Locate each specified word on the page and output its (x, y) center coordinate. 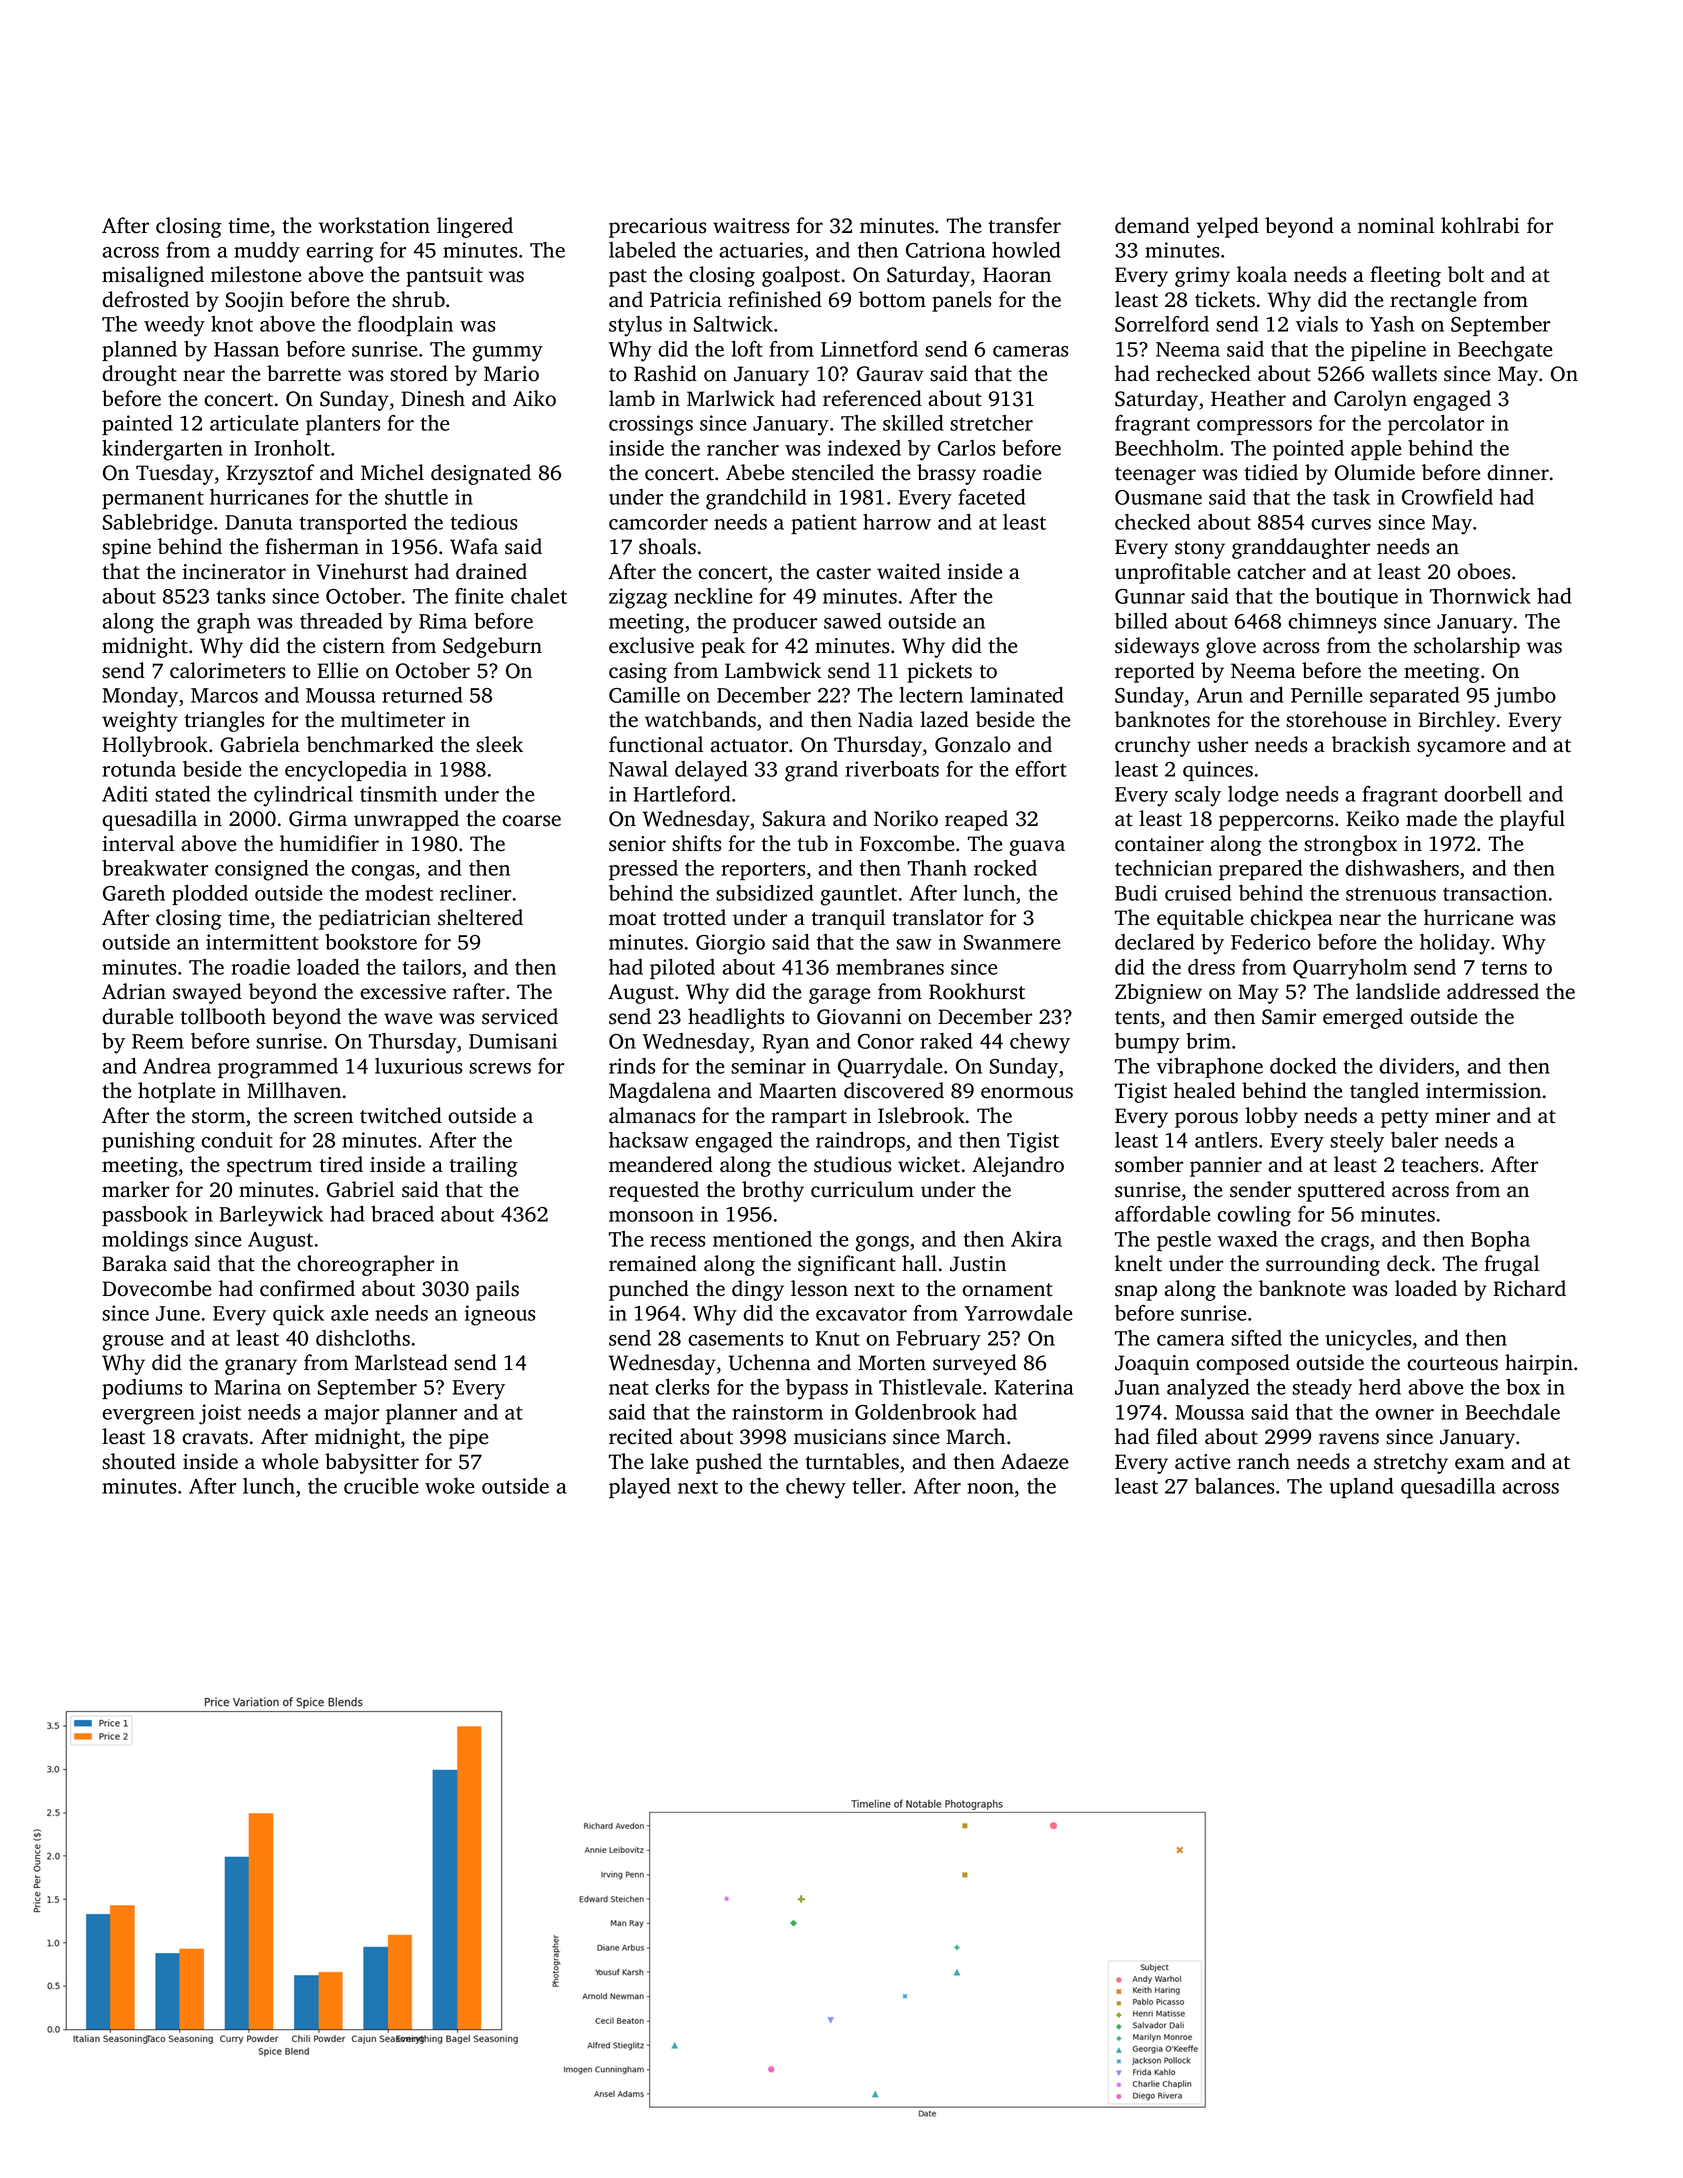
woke (449, 1486)
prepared (1261, 870)
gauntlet (858, 895)
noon (990, 1488)
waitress (751, 226)
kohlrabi (1480, 225)
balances (1235, 1486)
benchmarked (370, 744)
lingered (475, 227)
